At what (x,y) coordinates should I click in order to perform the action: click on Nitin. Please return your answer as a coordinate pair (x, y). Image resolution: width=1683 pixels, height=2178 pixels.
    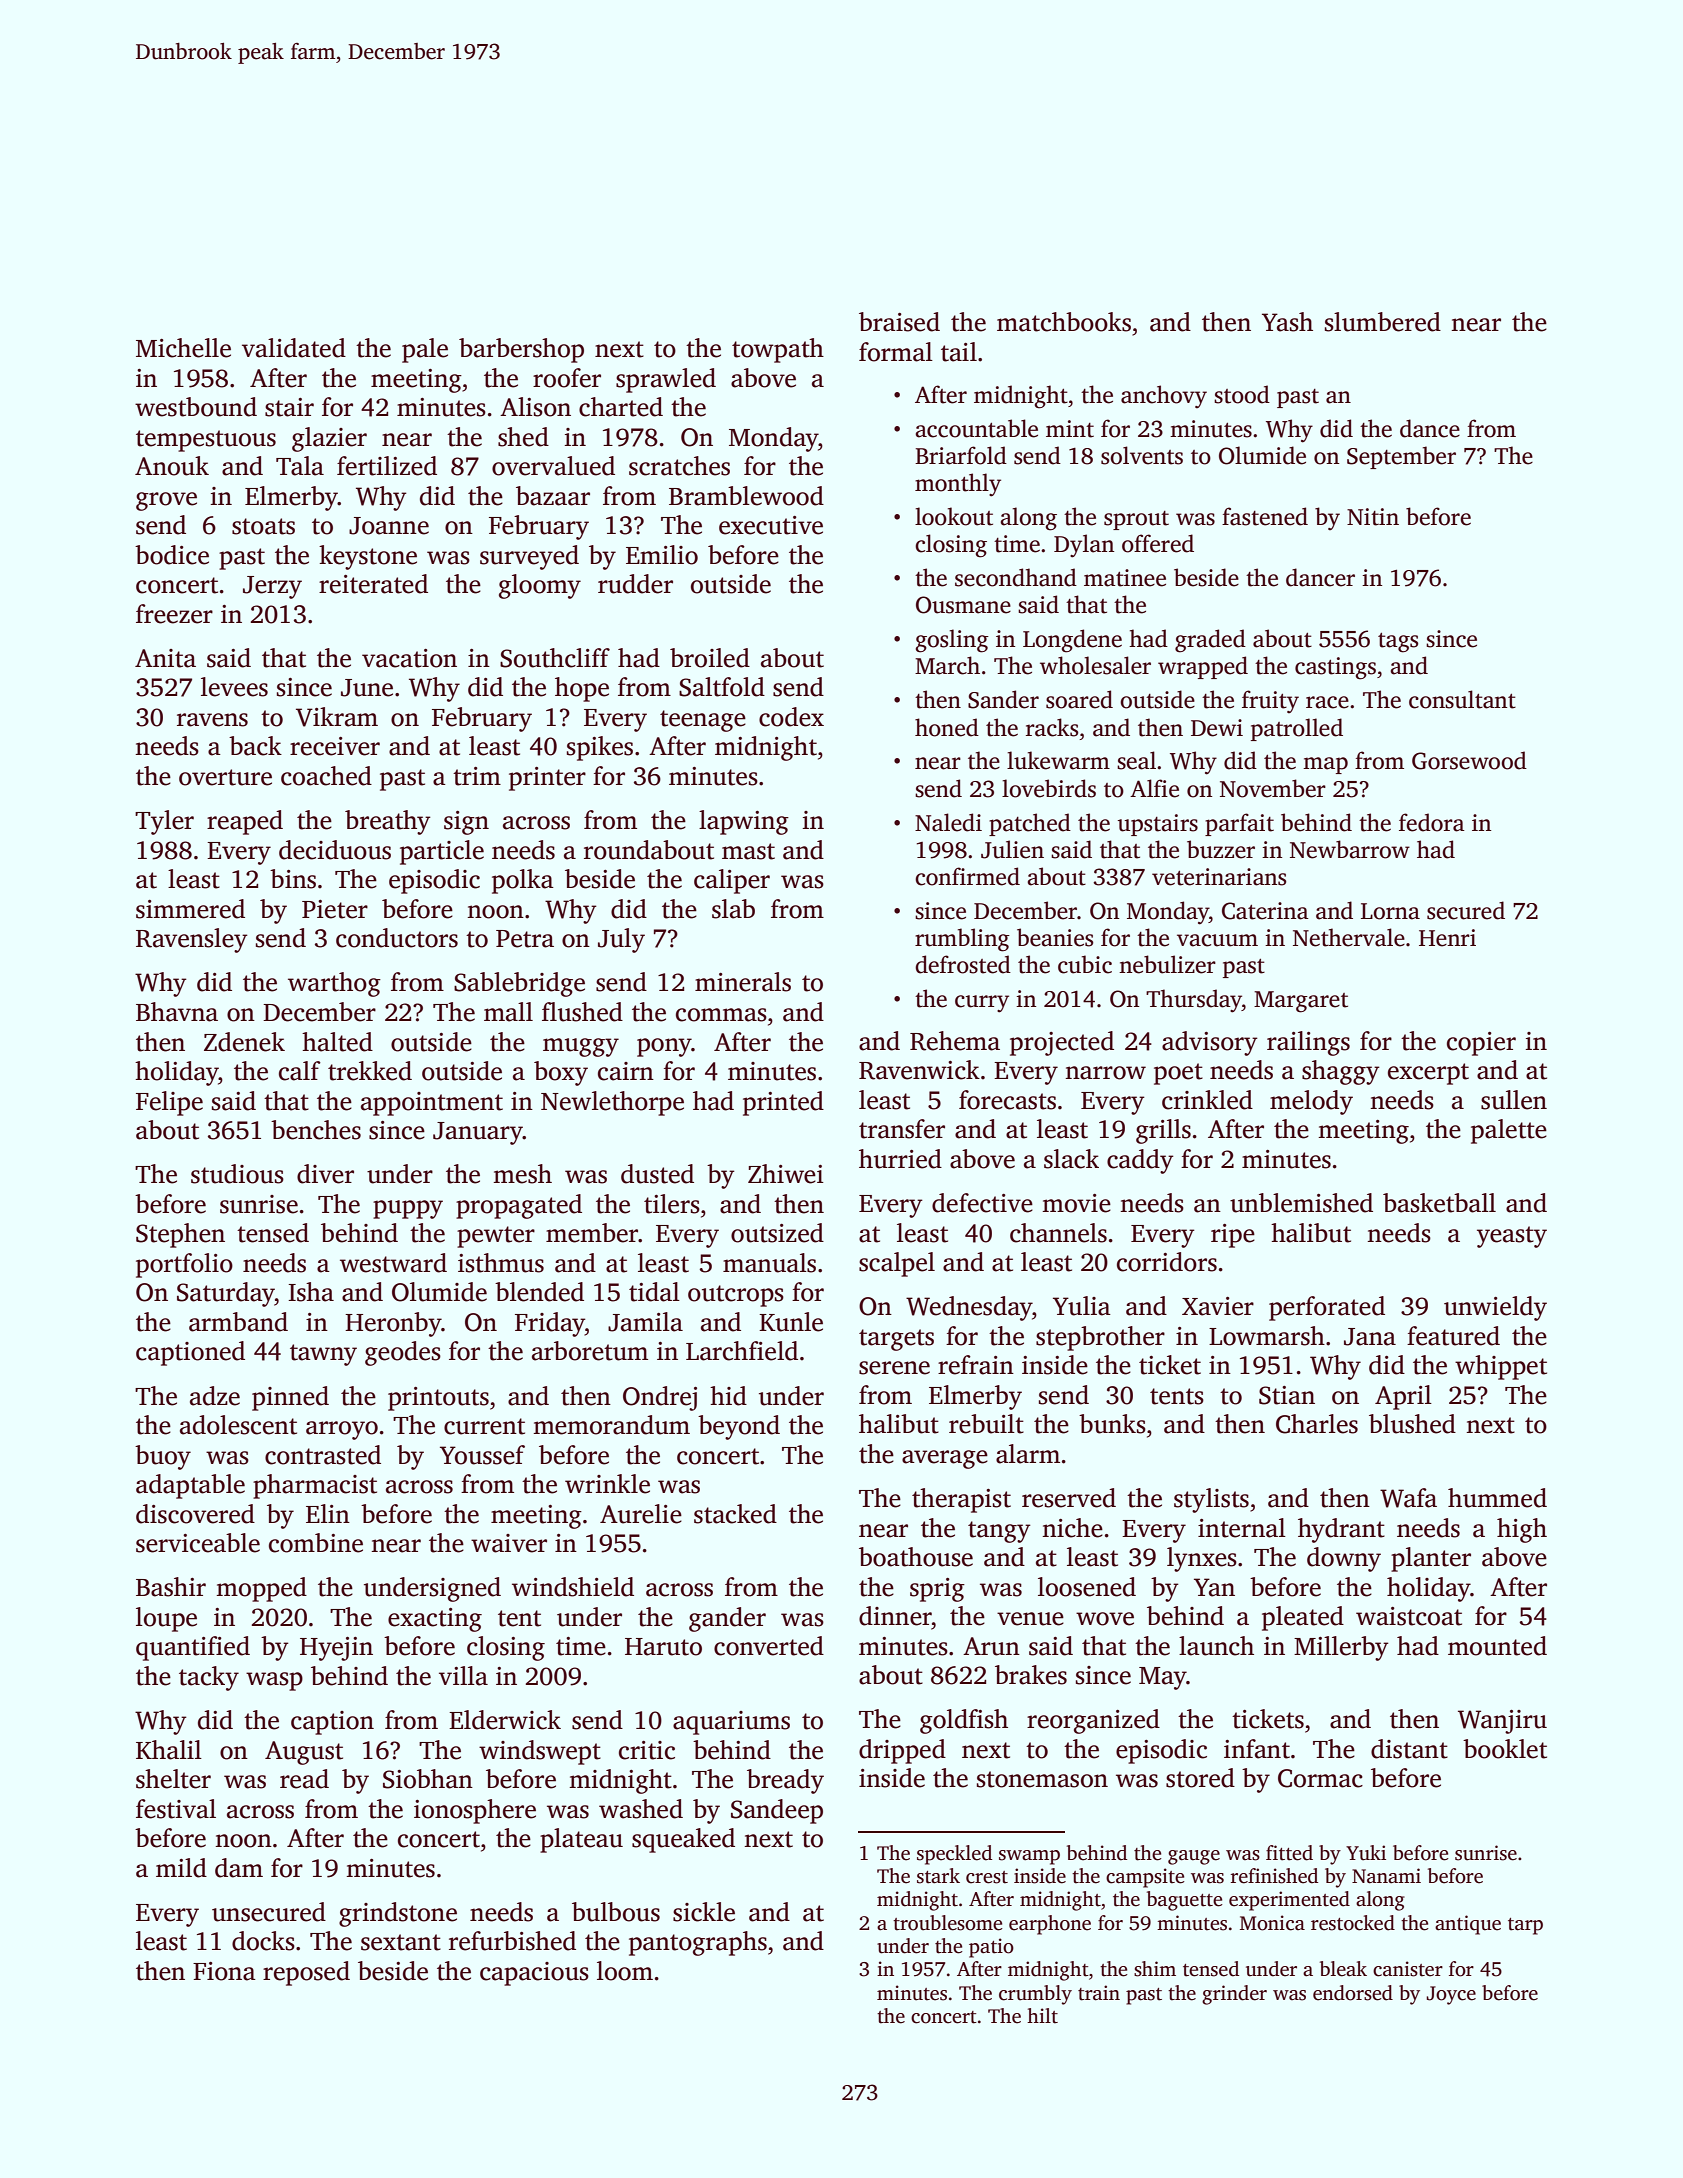
    Looking at the image, I should click on (1373, 517).
